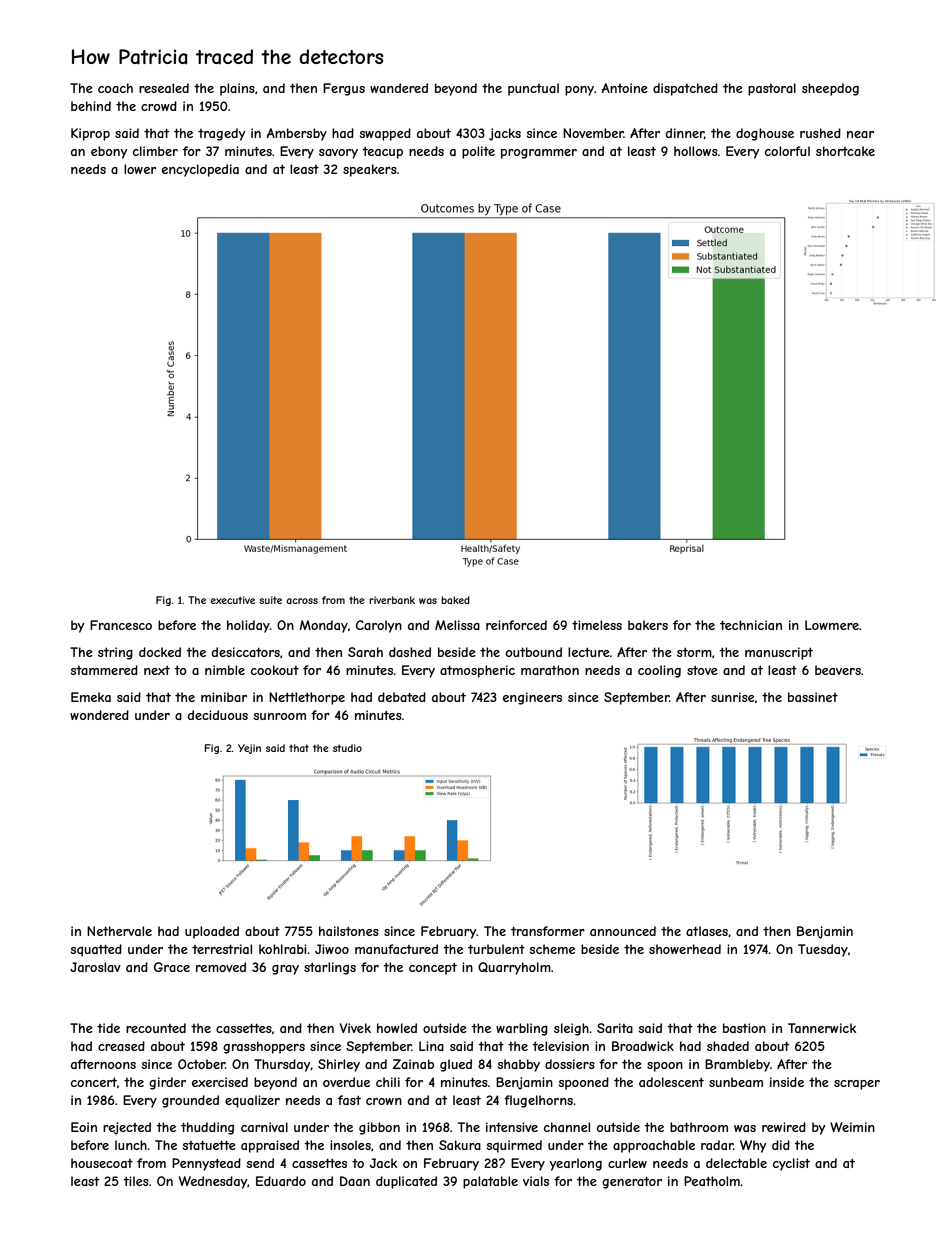 The height and width of the screenshot is (1233, 952). Describe the element at coordinates (157, 670) in the screenshot. I see `next` at that location.
